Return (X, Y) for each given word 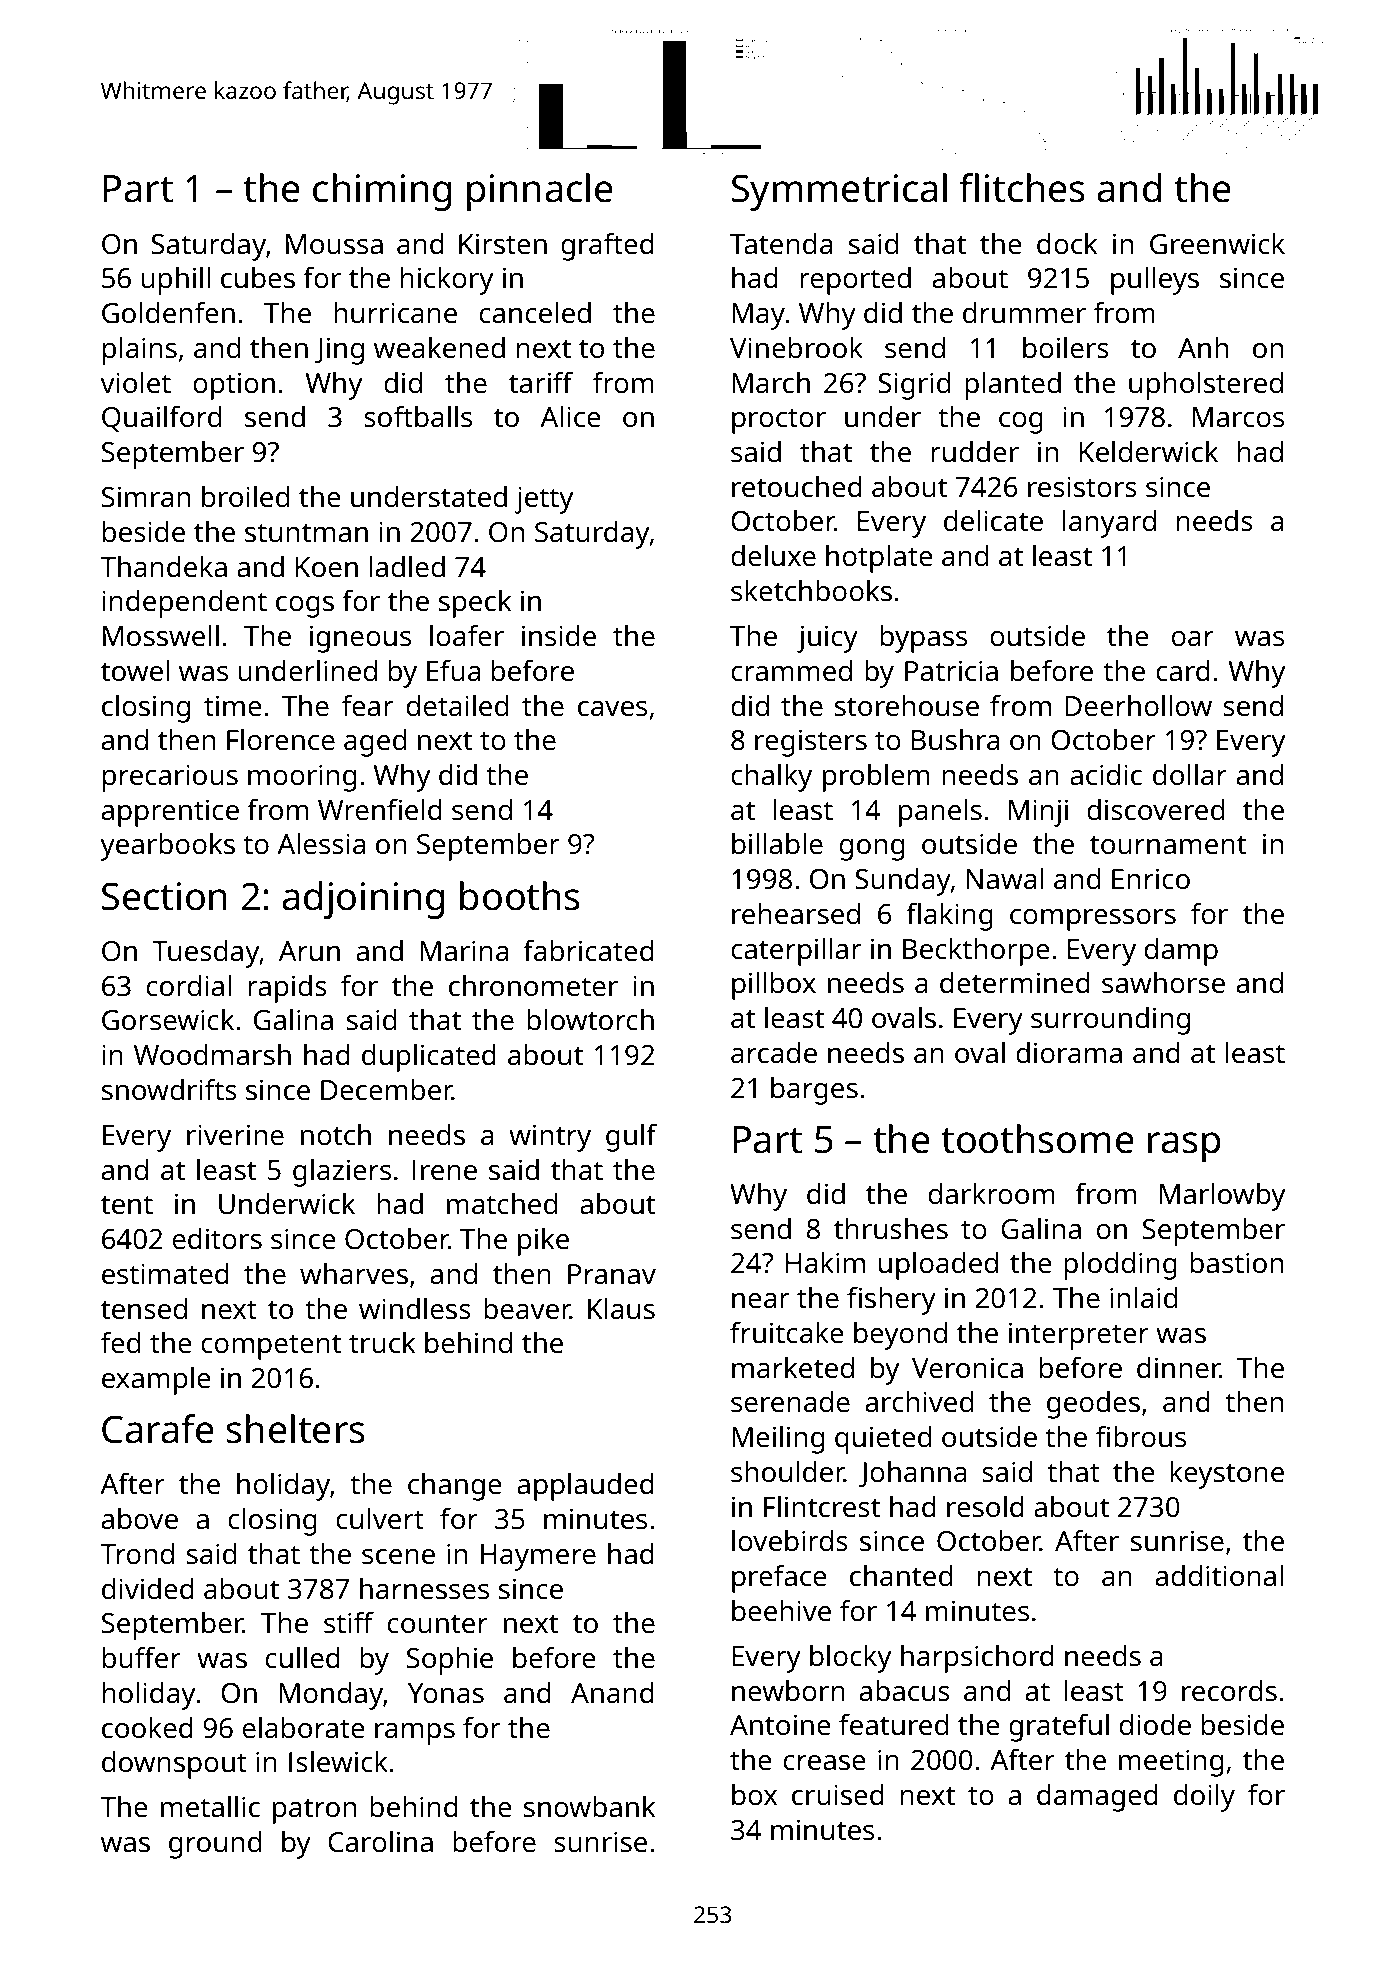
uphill (175, 281)
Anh (1203, 347)
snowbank (589, 1807)
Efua (453, 671)
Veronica (967, 1368)
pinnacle (540, 192)
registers (811, 743)
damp (1181, 952)
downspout (174, 1765)
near (760, 1301)
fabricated (588, 951)
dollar (1190, 775)
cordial (189, 986)
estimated (165, 1274)
